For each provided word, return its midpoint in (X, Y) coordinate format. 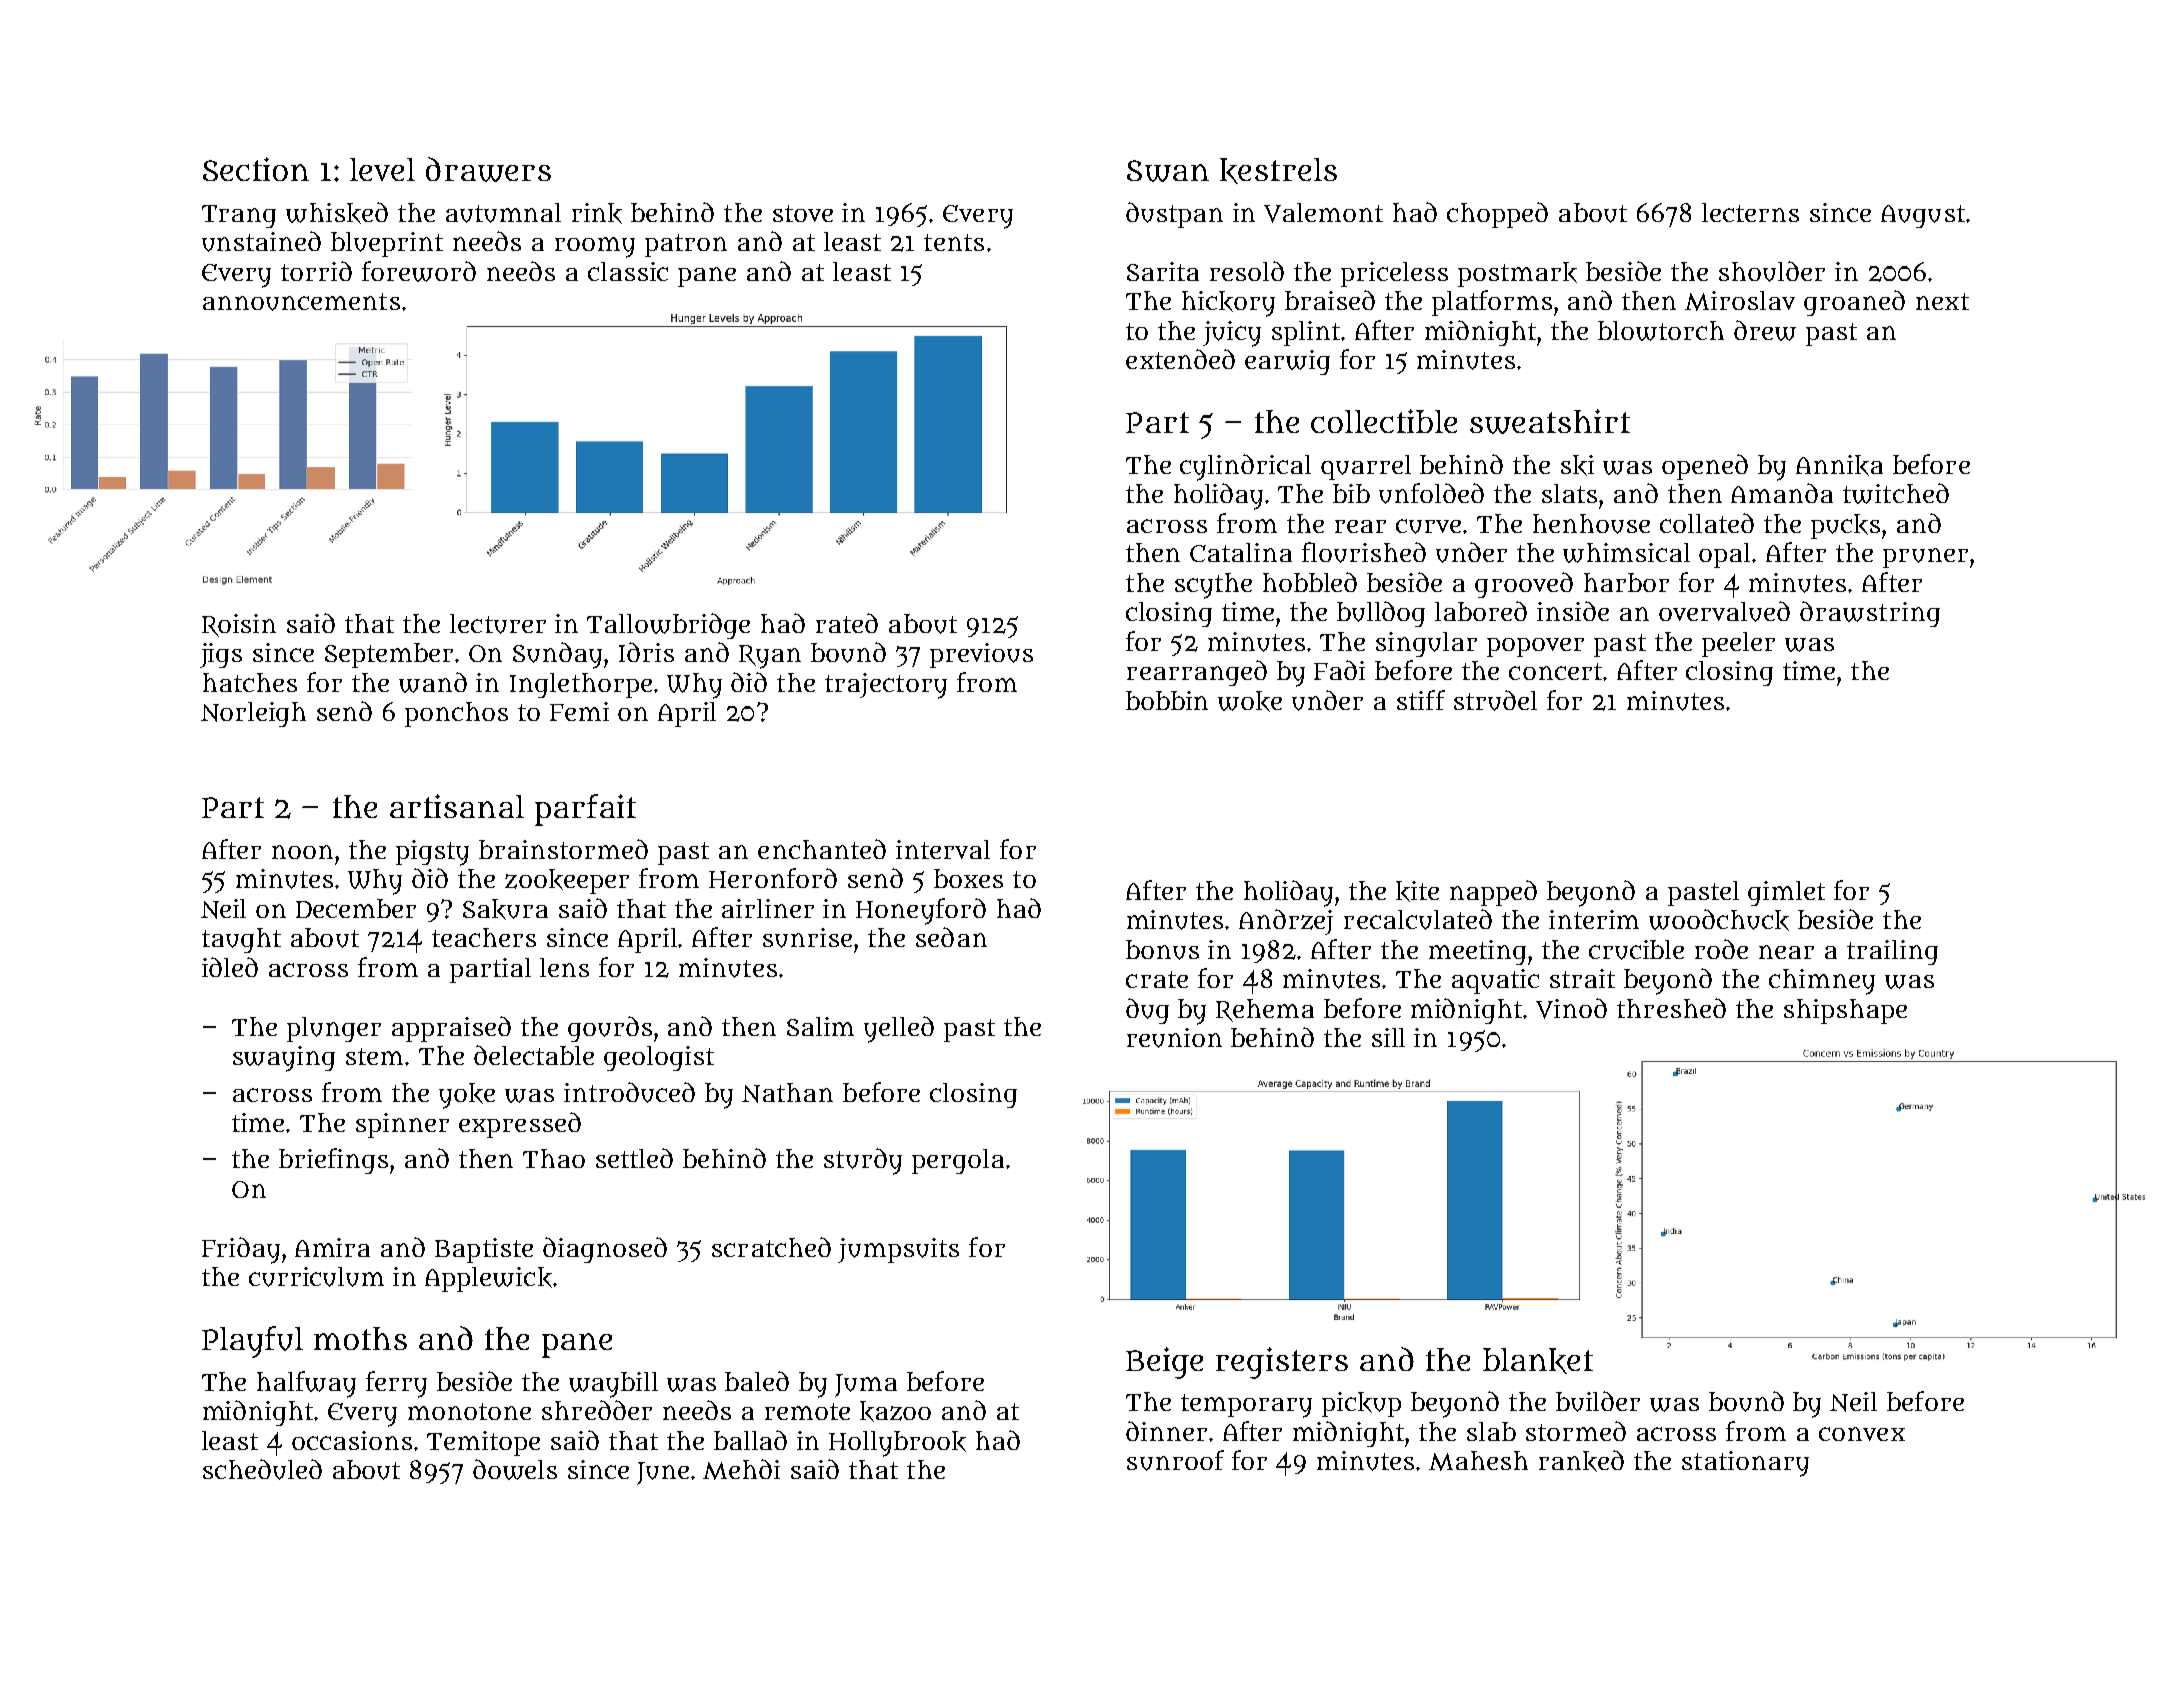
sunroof (1175, 1460)
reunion (1174, 1038)
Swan (1168, 171)
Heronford (773, 878)
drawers (488, 169)
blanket (1538, 1361)
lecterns (1750, 212)
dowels (515, 1469)
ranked (1581, 1461)
